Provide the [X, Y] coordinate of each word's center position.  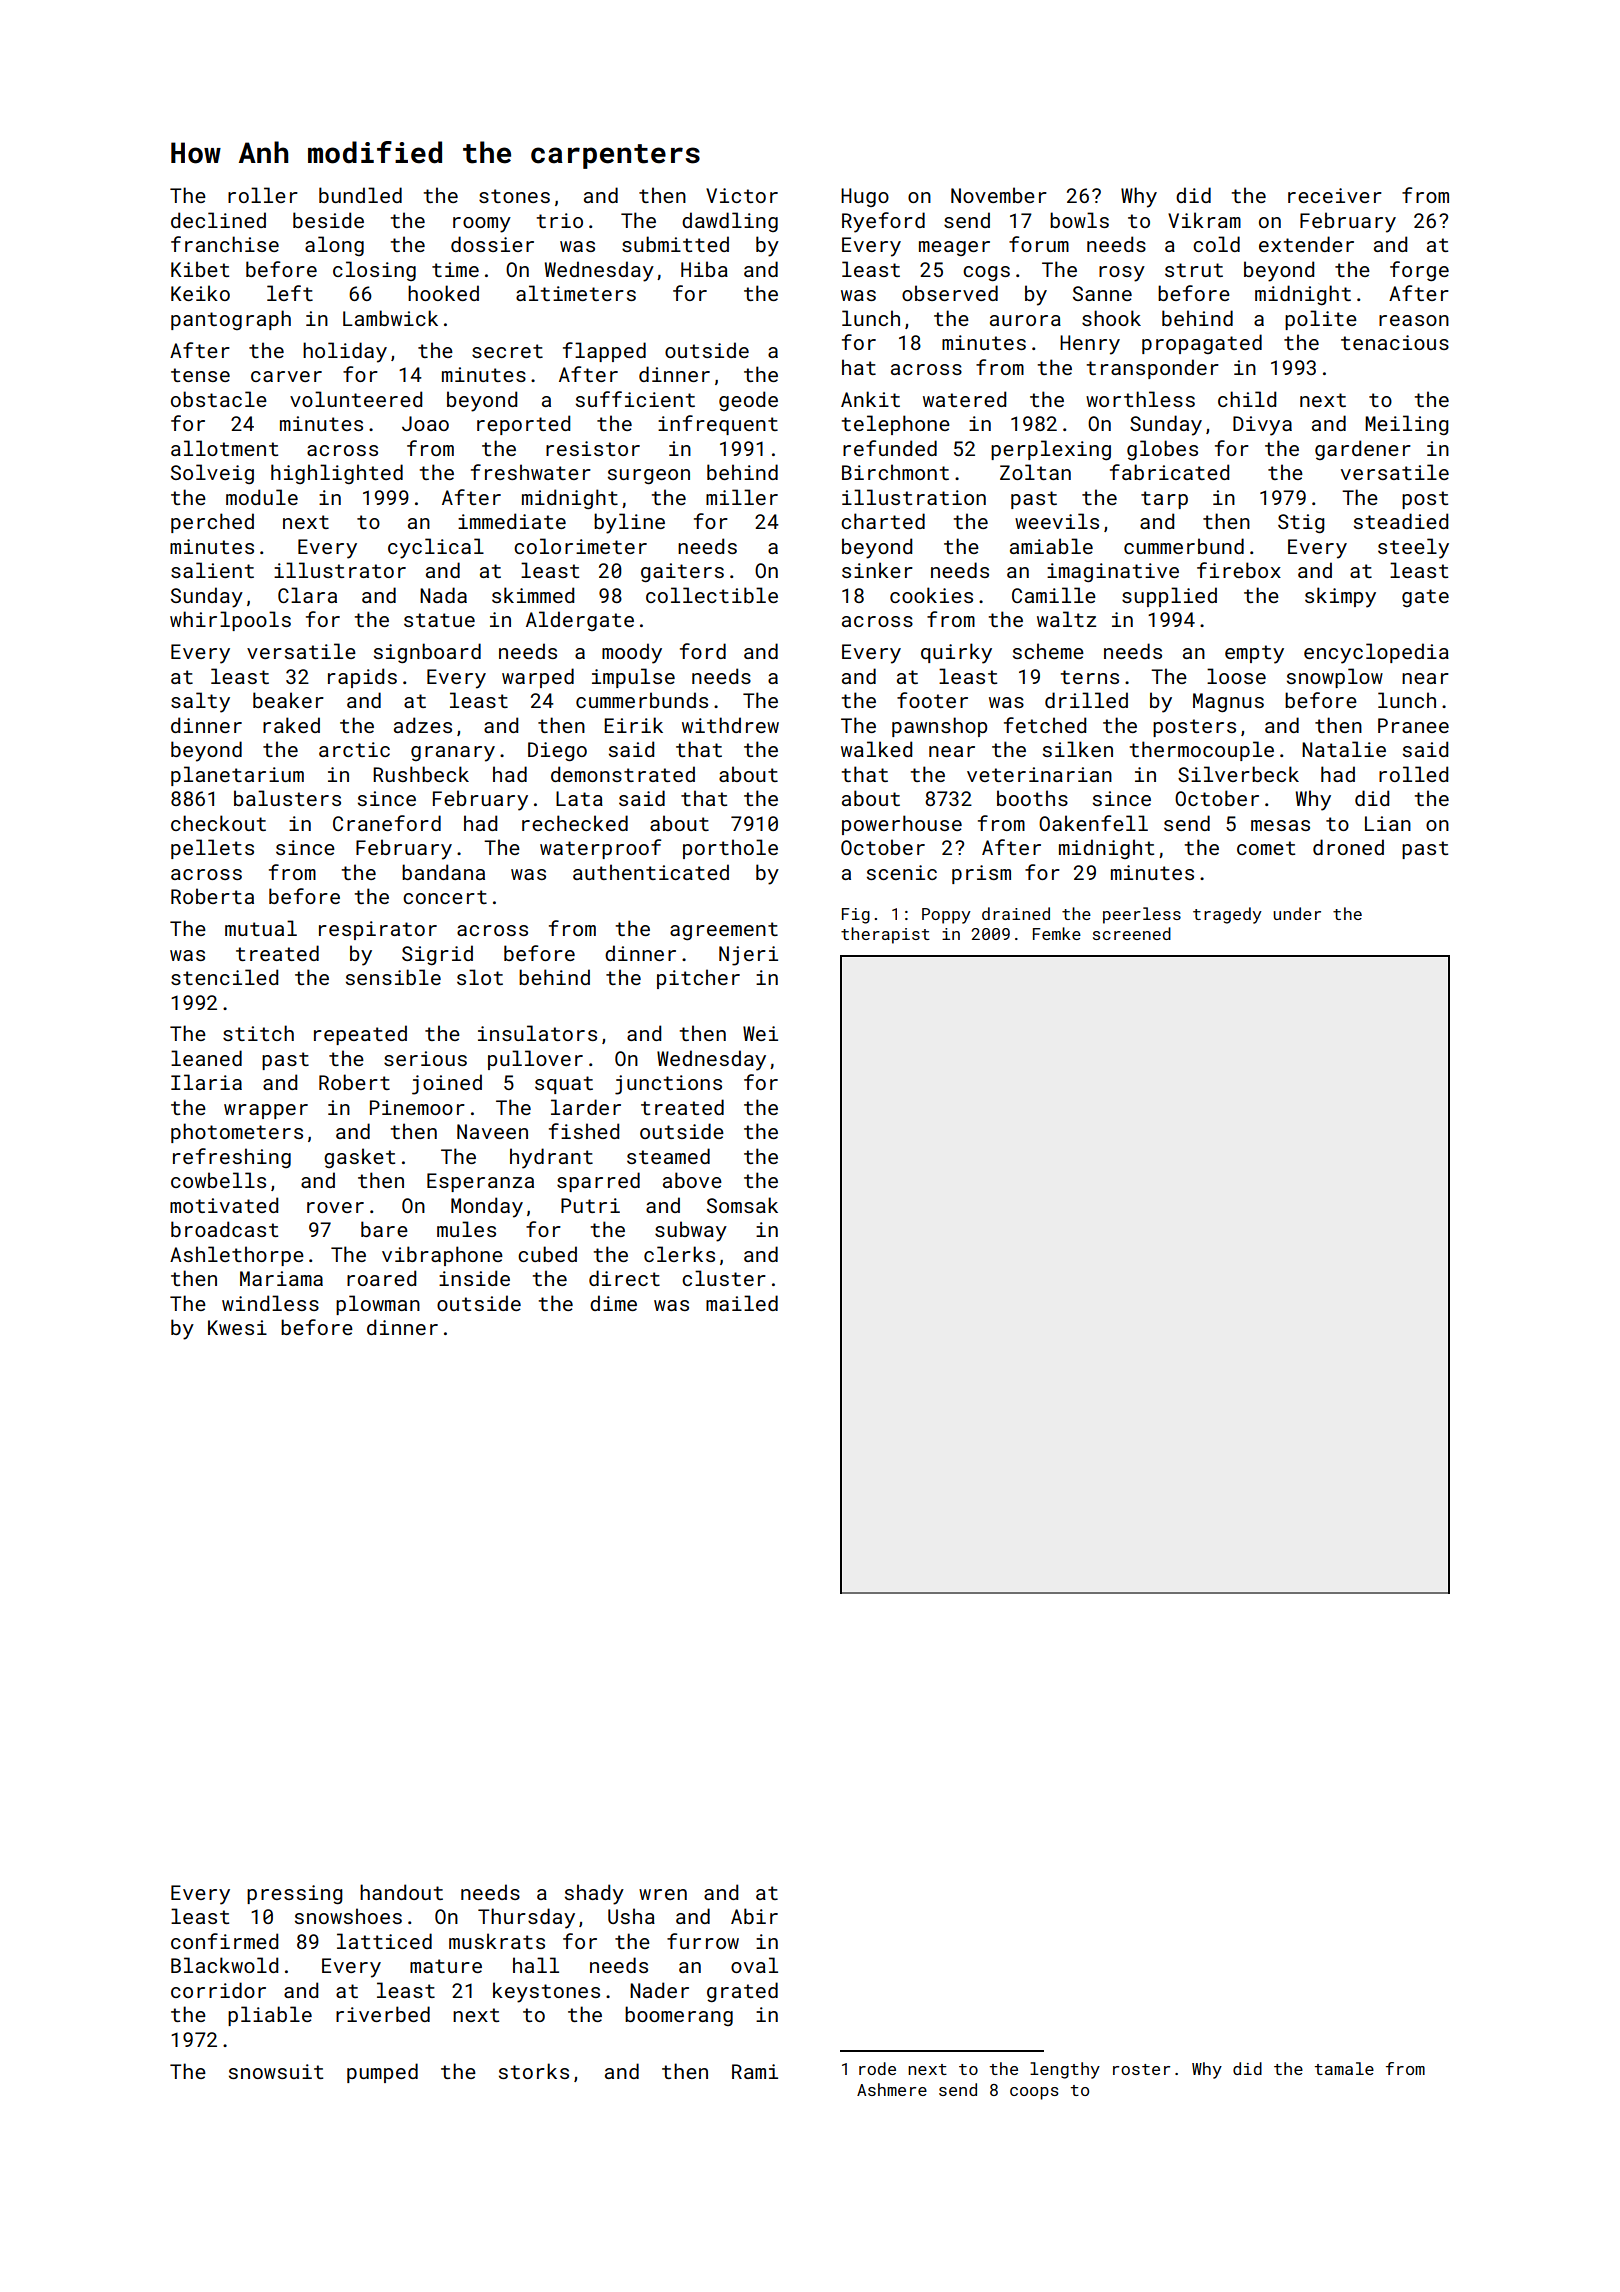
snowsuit [276, 2071]
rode [877, 2068]
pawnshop [939, 727]
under [1297, 913]
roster [1141, 2069]
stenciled [224, 977]
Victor [742, 195]
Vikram [1204, 220]
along [334, 246]
